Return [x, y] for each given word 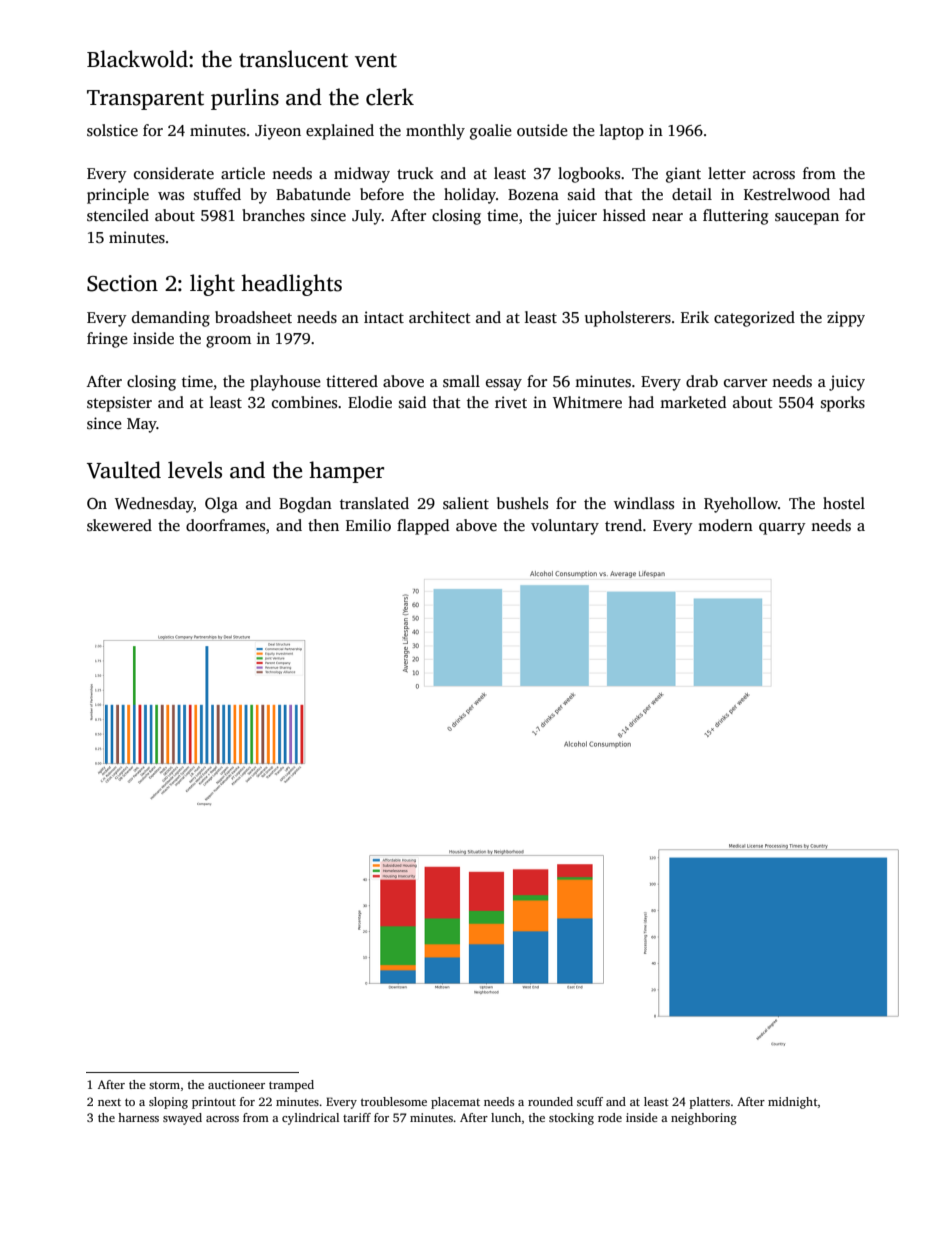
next [109, 1102]
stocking [571, 1119]
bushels [522, 503]
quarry [782, 529]
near [667, 217]
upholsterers [628, 319]
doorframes [225, 525]
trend [623, 525]
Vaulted [124, 470]
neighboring [704, 1119]
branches [273, 215]
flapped [423, 527]
